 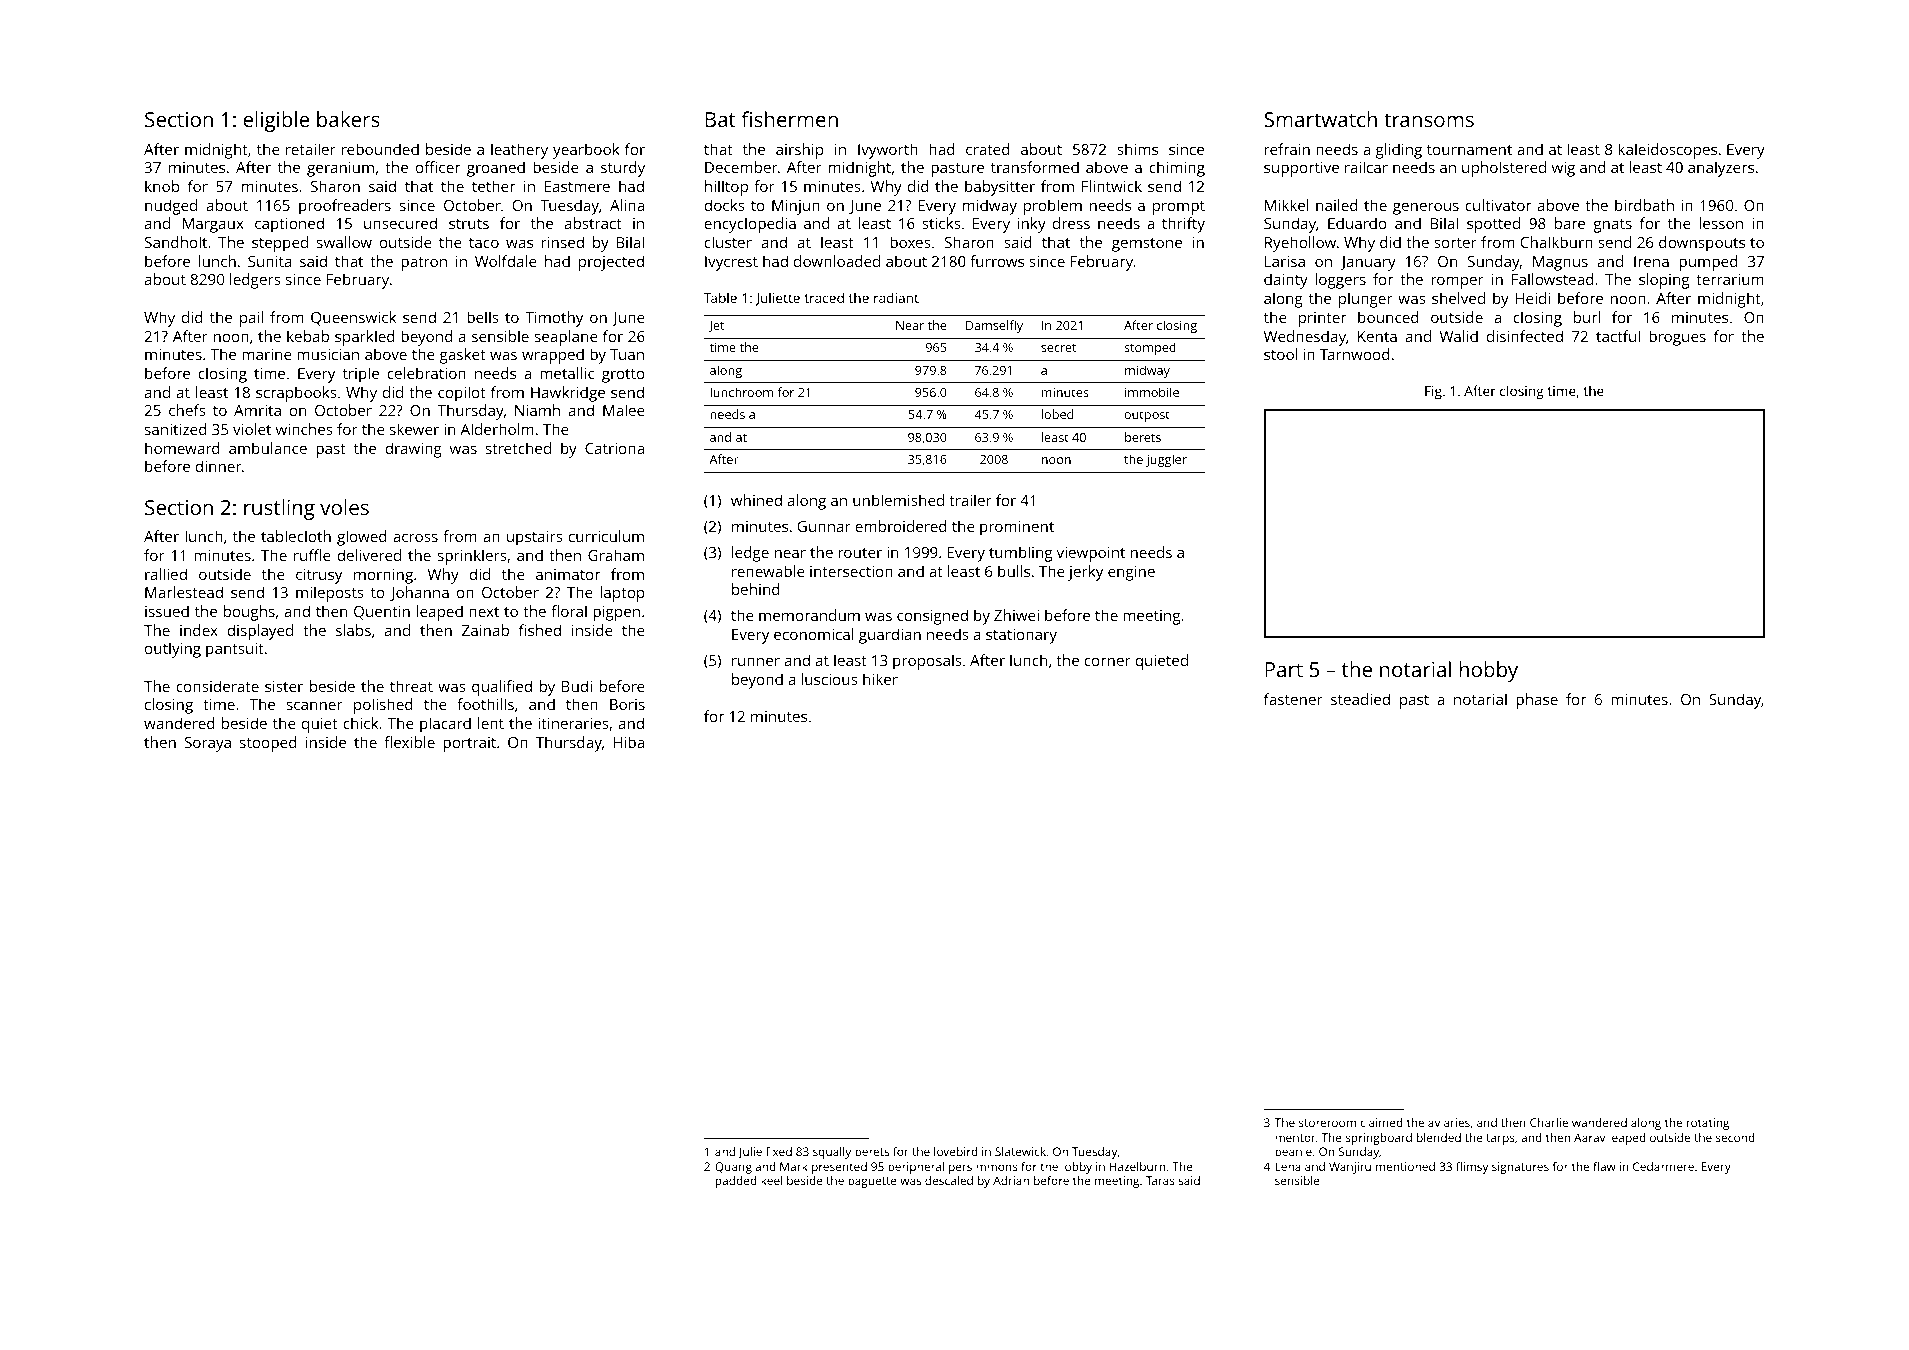 What do you see at coordinates (1429, 120) in the document?
I see `transoms` at bounding box center [1429, 120].
